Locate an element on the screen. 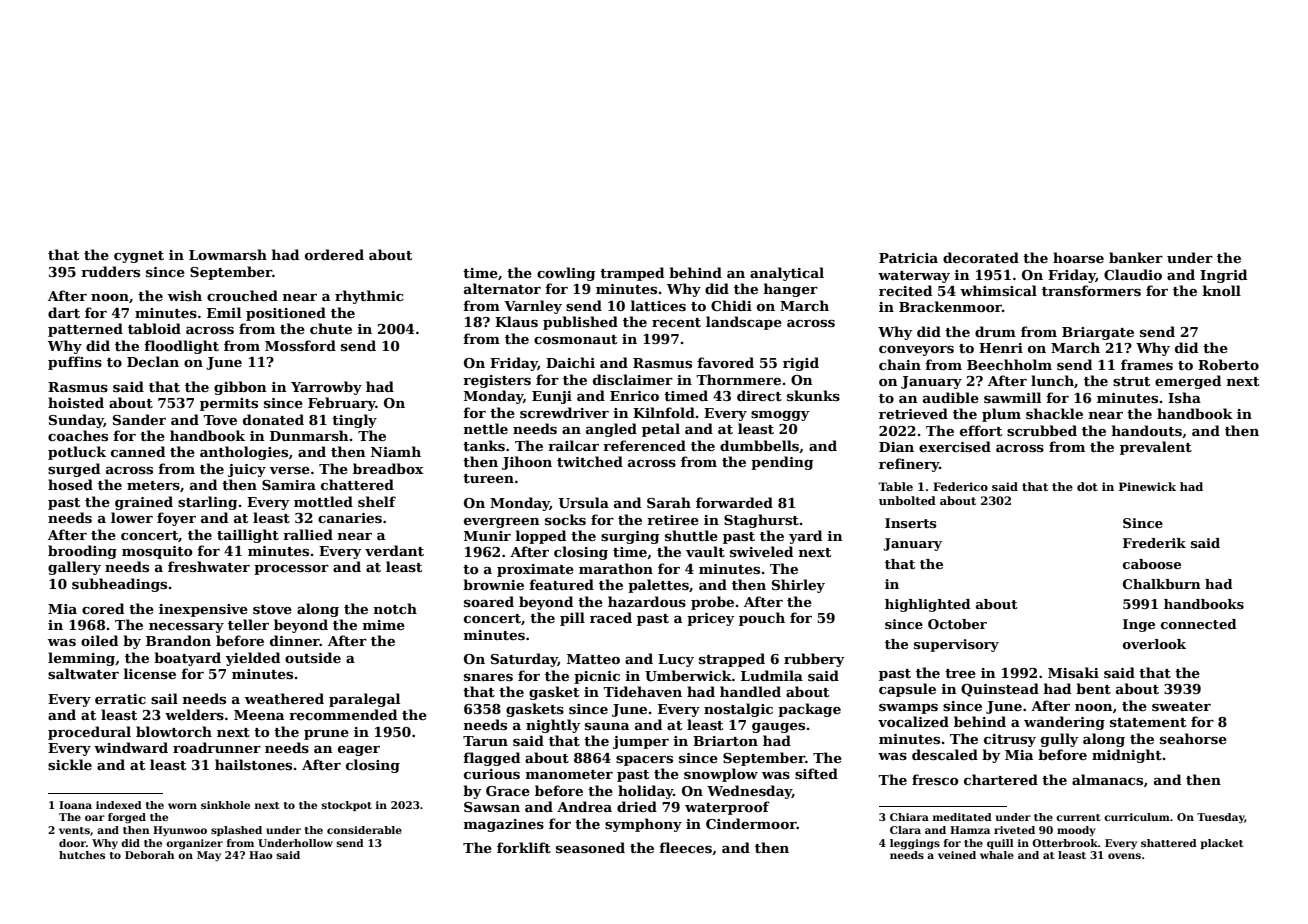  Ingrid is located at coordinates (1223, 276).
